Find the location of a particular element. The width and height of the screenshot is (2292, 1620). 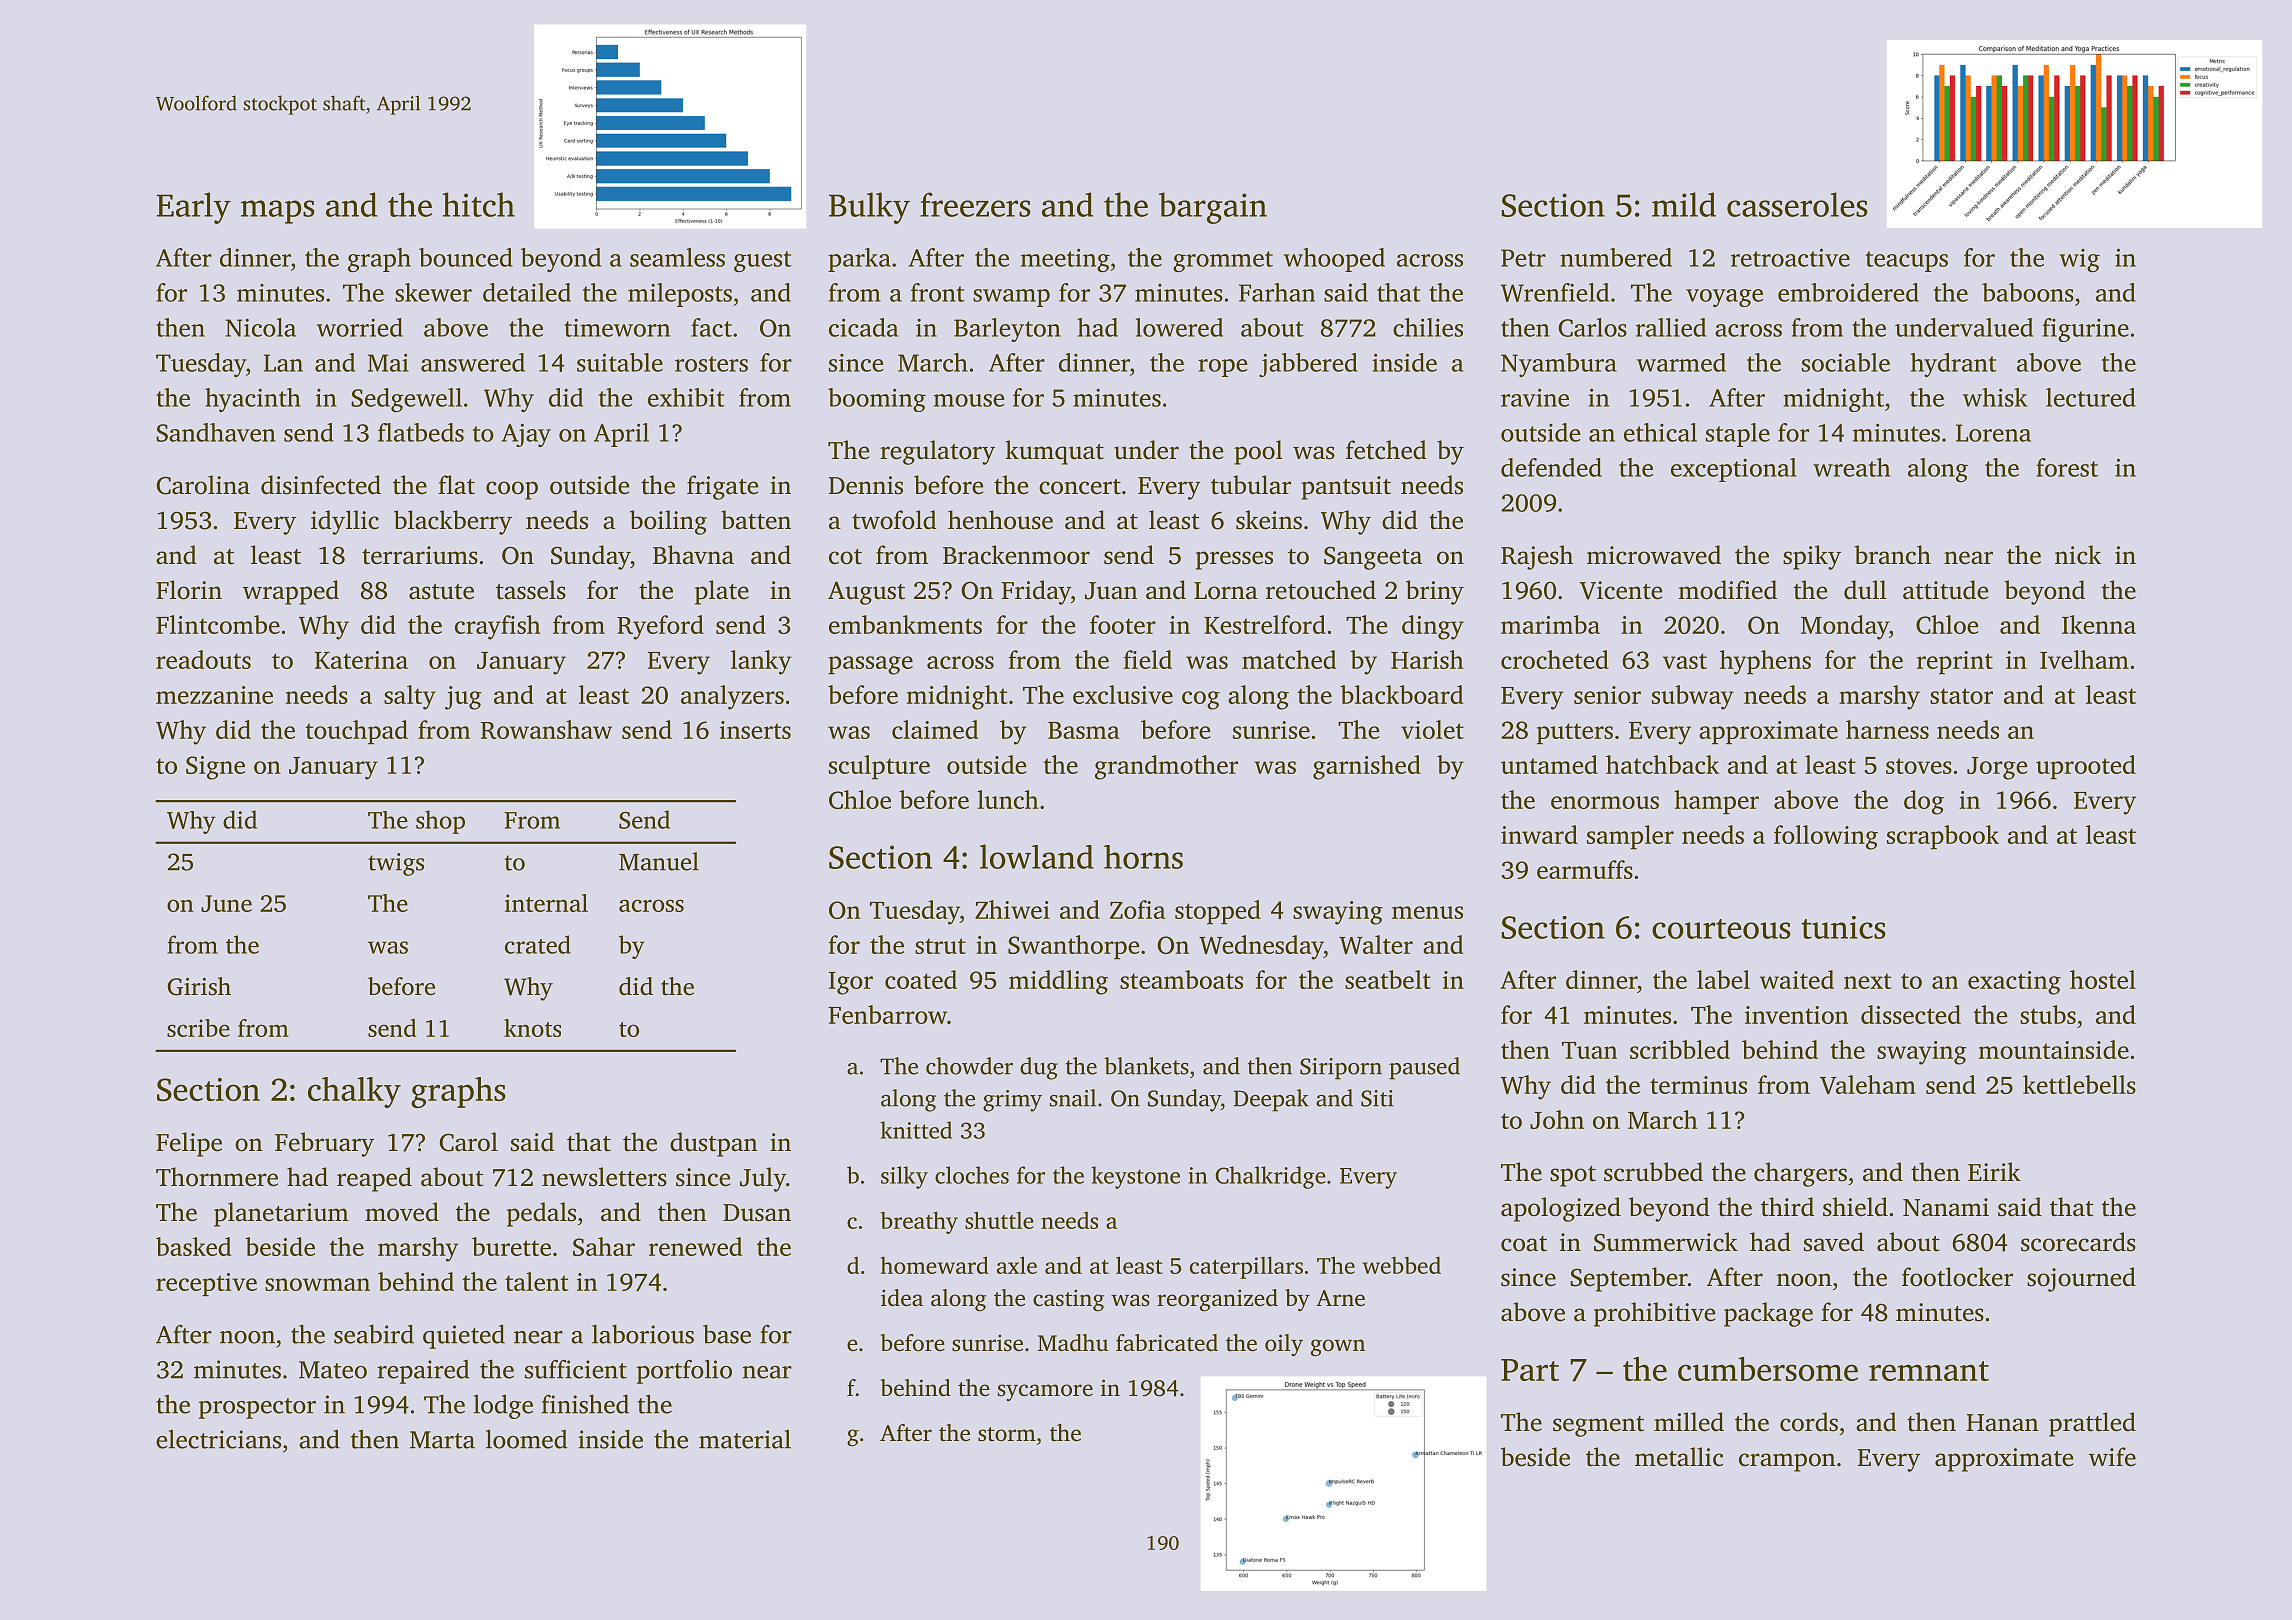

snail is located at coordinates (1073, 1098).
